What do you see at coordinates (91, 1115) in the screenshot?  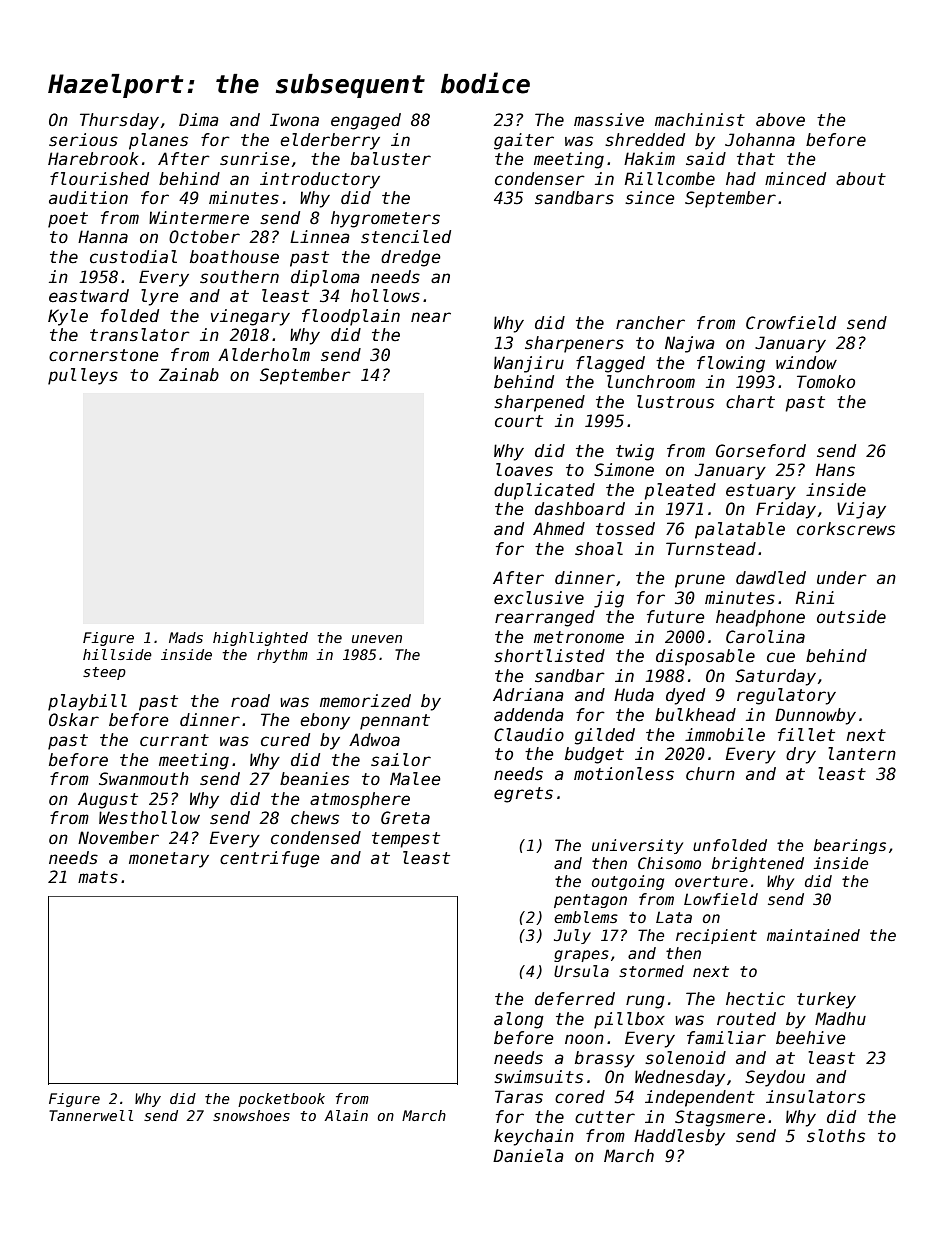 I see `Tannerwell` at bounding box center [91, 1115].
